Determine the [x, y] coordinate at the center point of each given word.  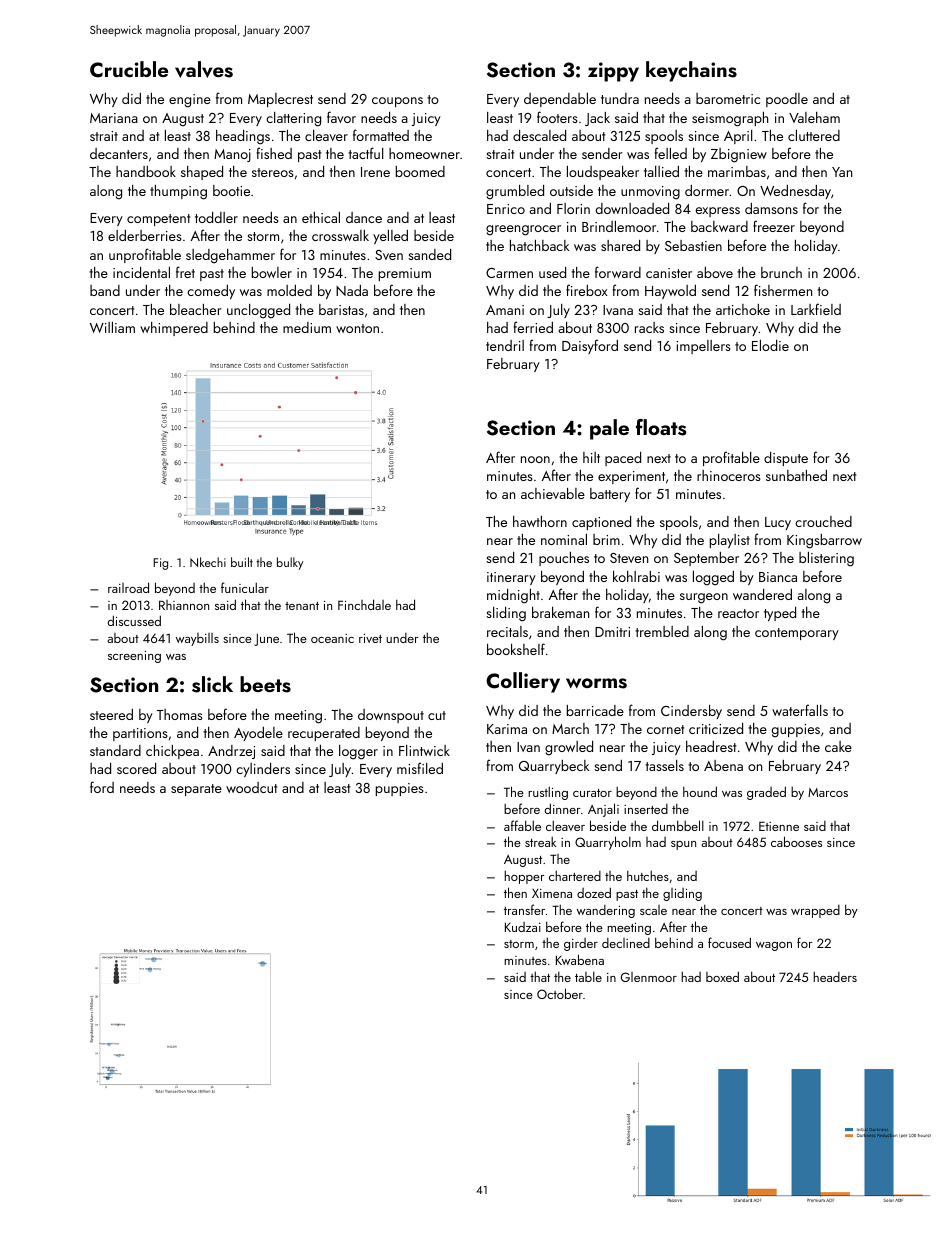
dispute [786, 459]
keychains [691, 71]
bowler [272, 272]
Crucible [129, 69]
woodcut [251, 787]
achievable [553, 493]
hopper [524, 877]
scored [136, 768]
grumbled [515, 192]
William [112, 327]
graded [766, 793]
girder [581, 944]
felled [670, 153]
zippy [613, 72]
